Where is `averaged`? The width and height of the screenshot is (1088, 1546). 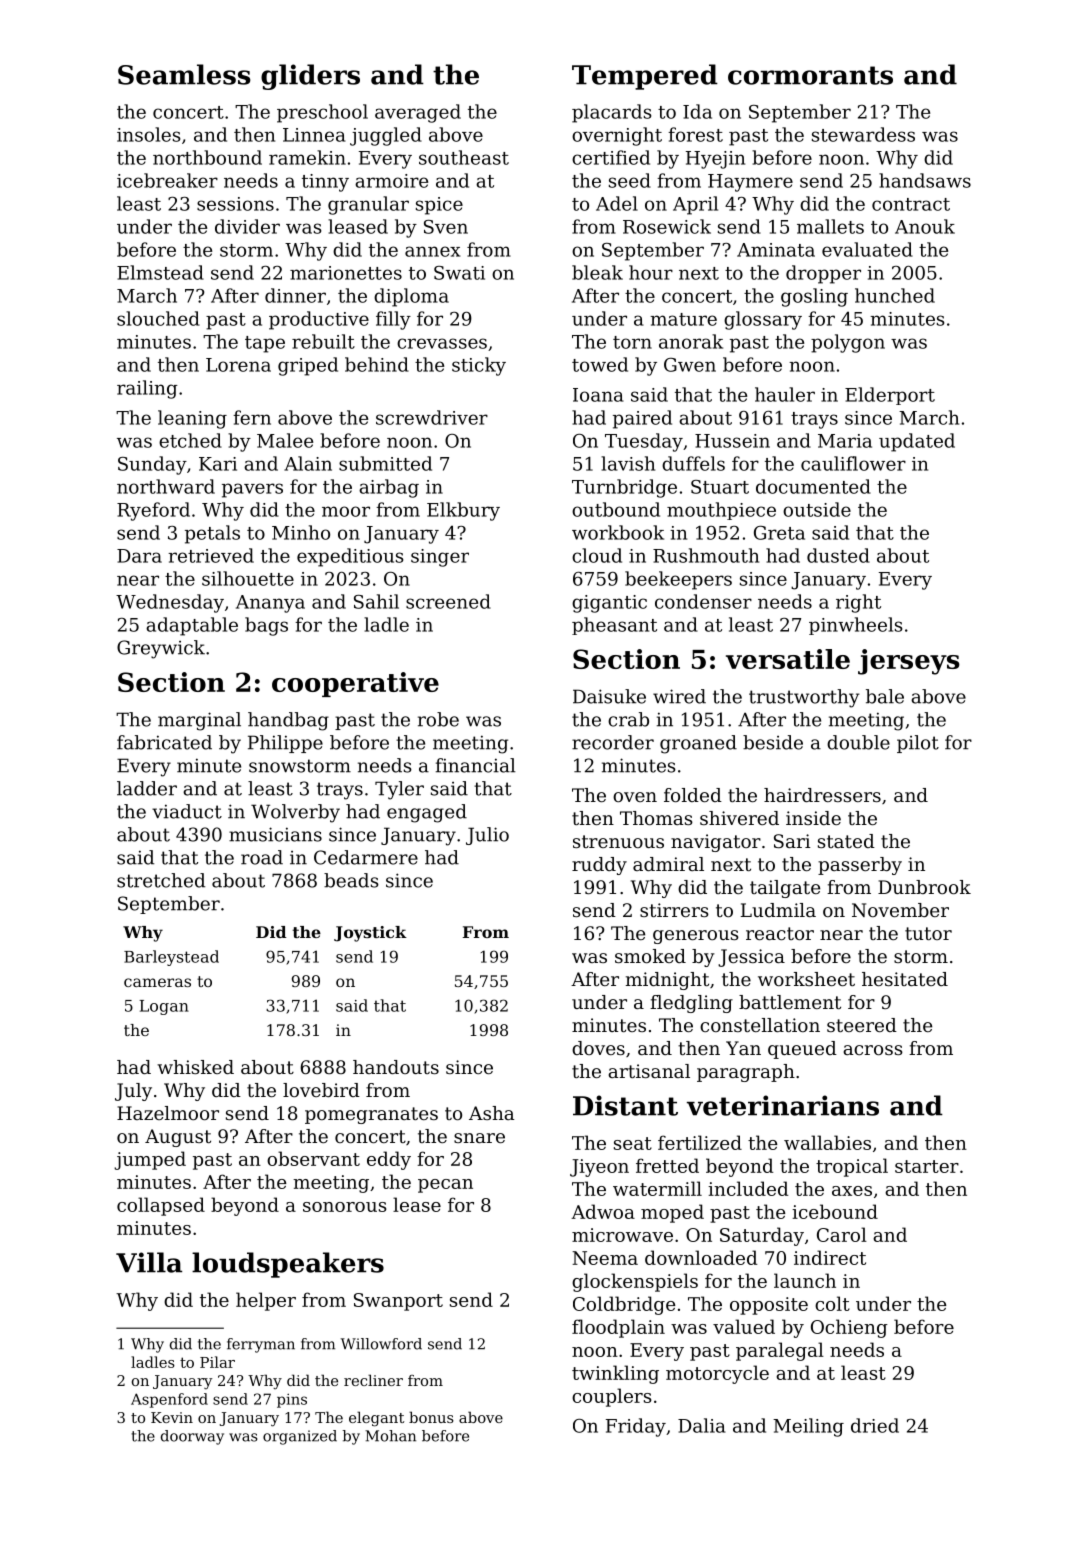 averaged is located at coordinates (418, 113).
